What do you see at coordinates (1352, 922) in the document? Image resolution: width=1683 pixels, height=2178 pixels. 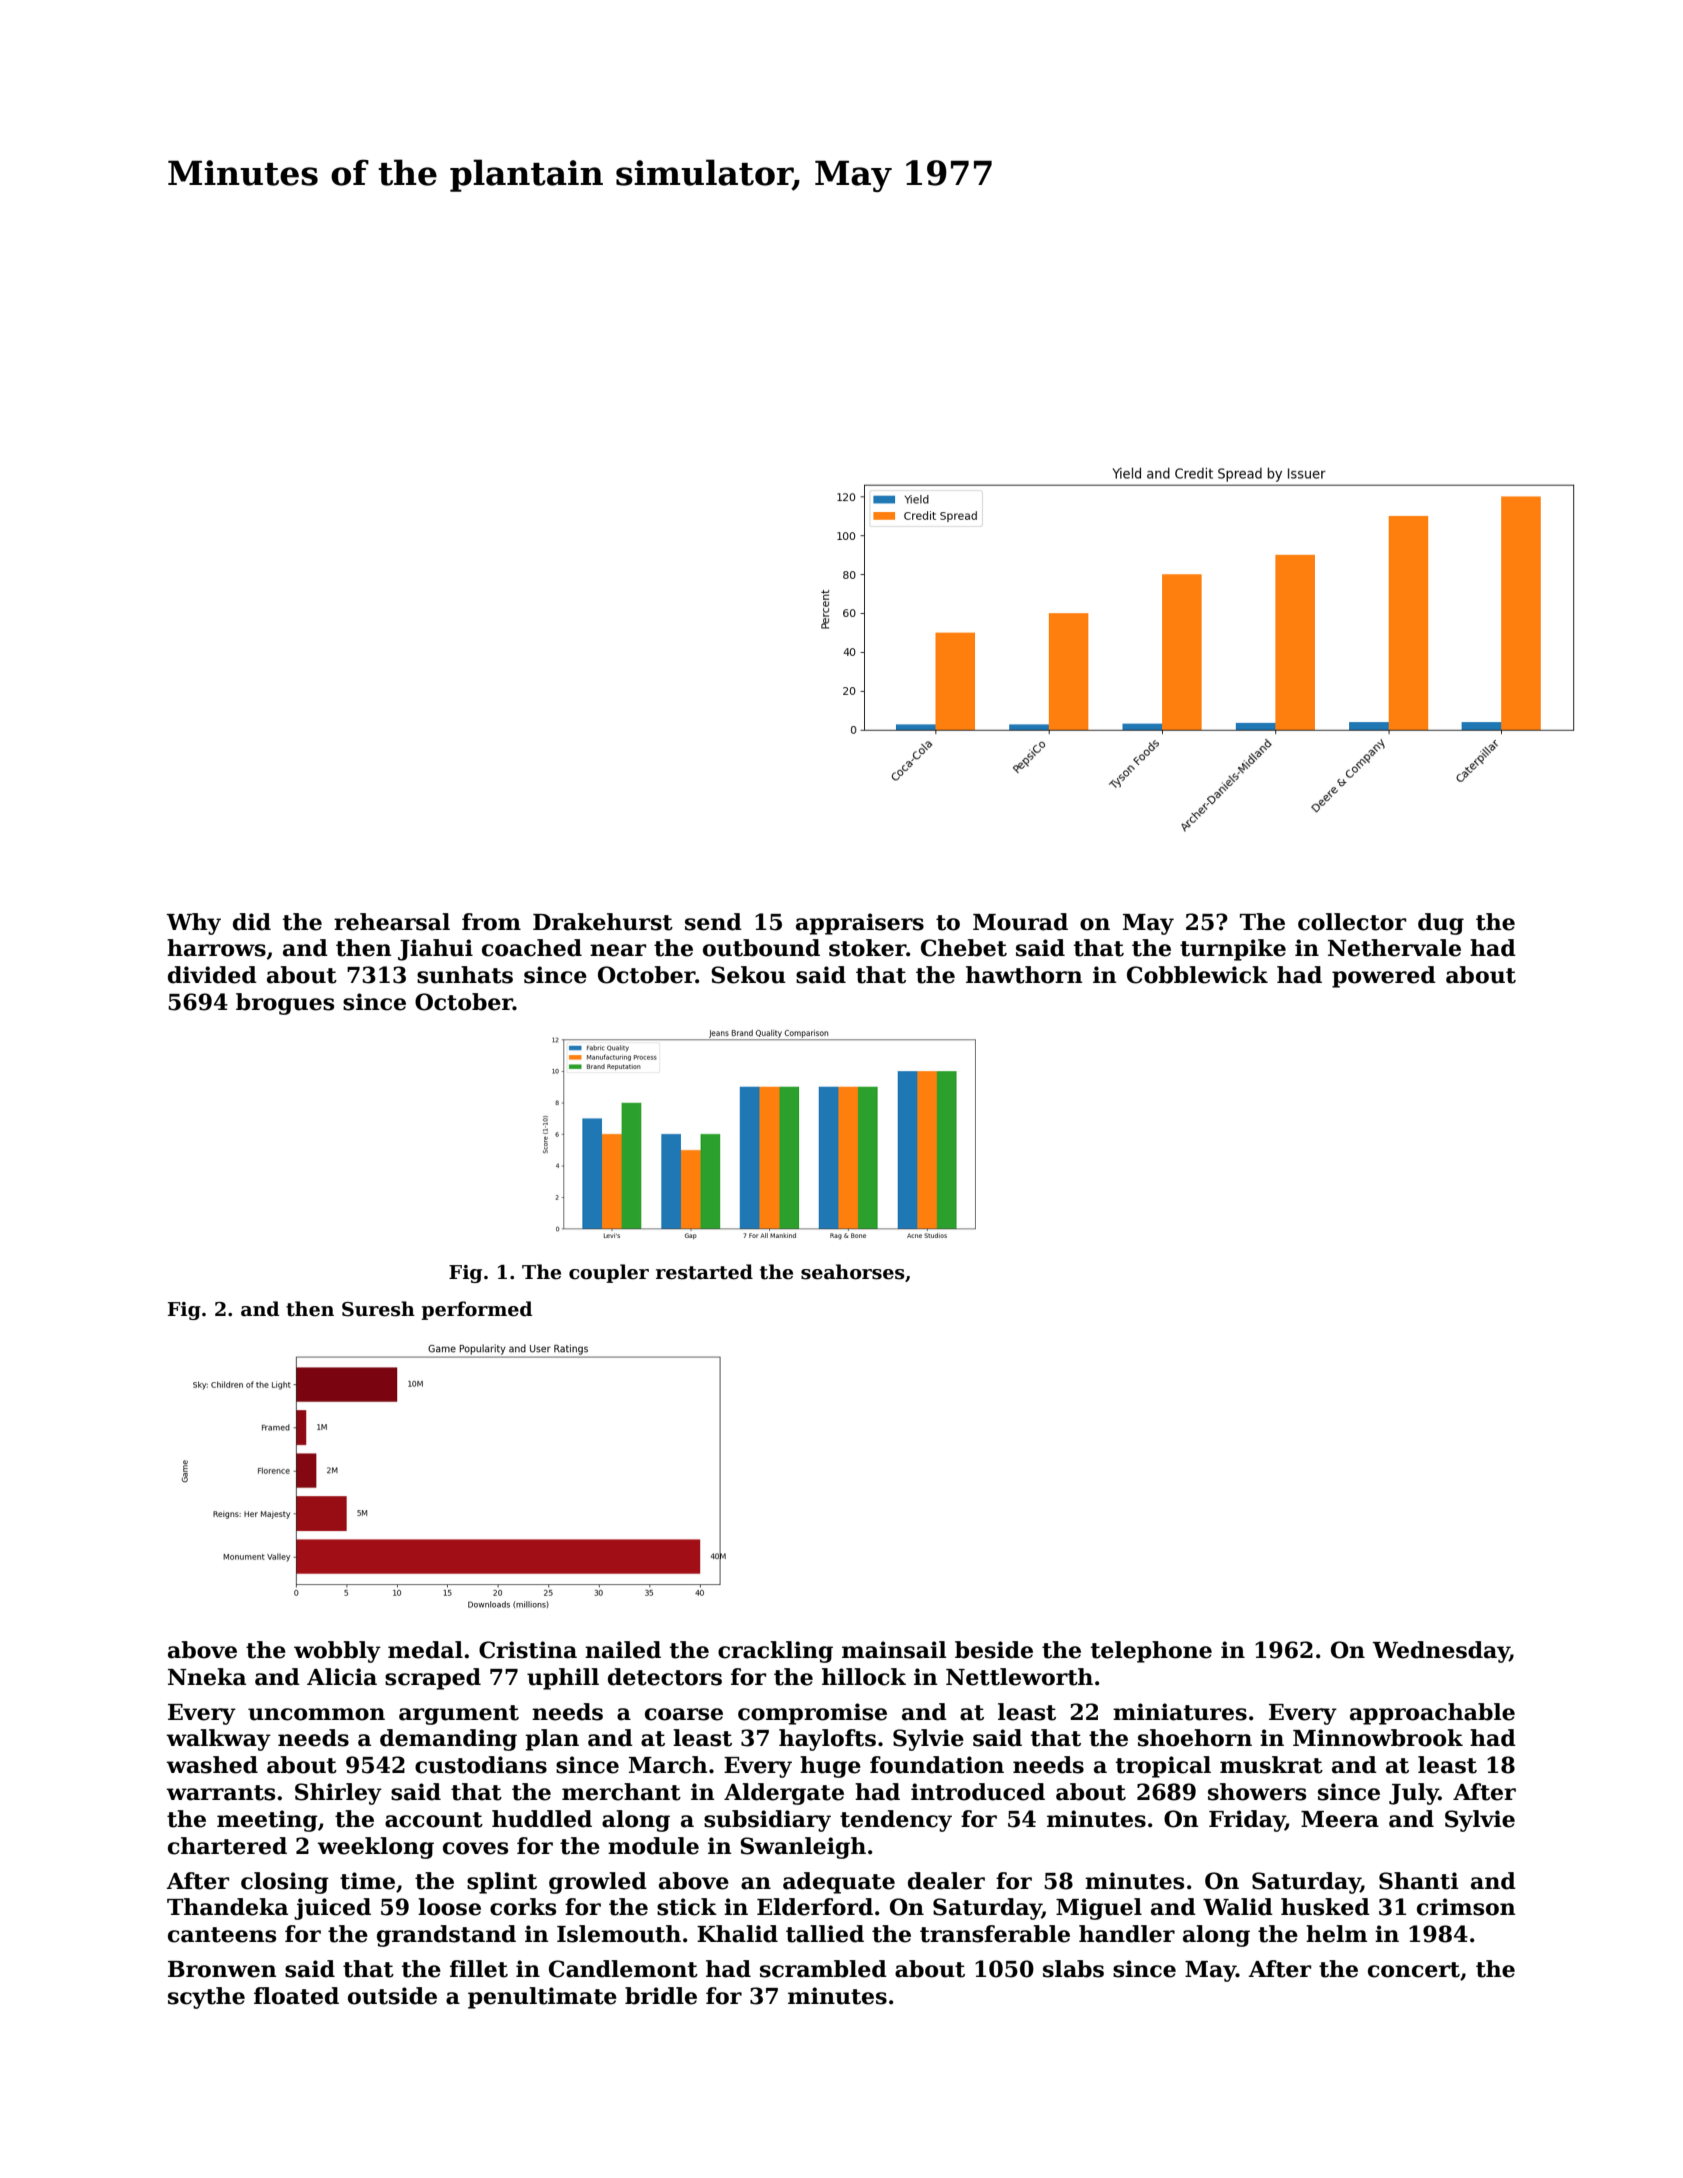 I see `collector` at bounding box center [1352, 922].
